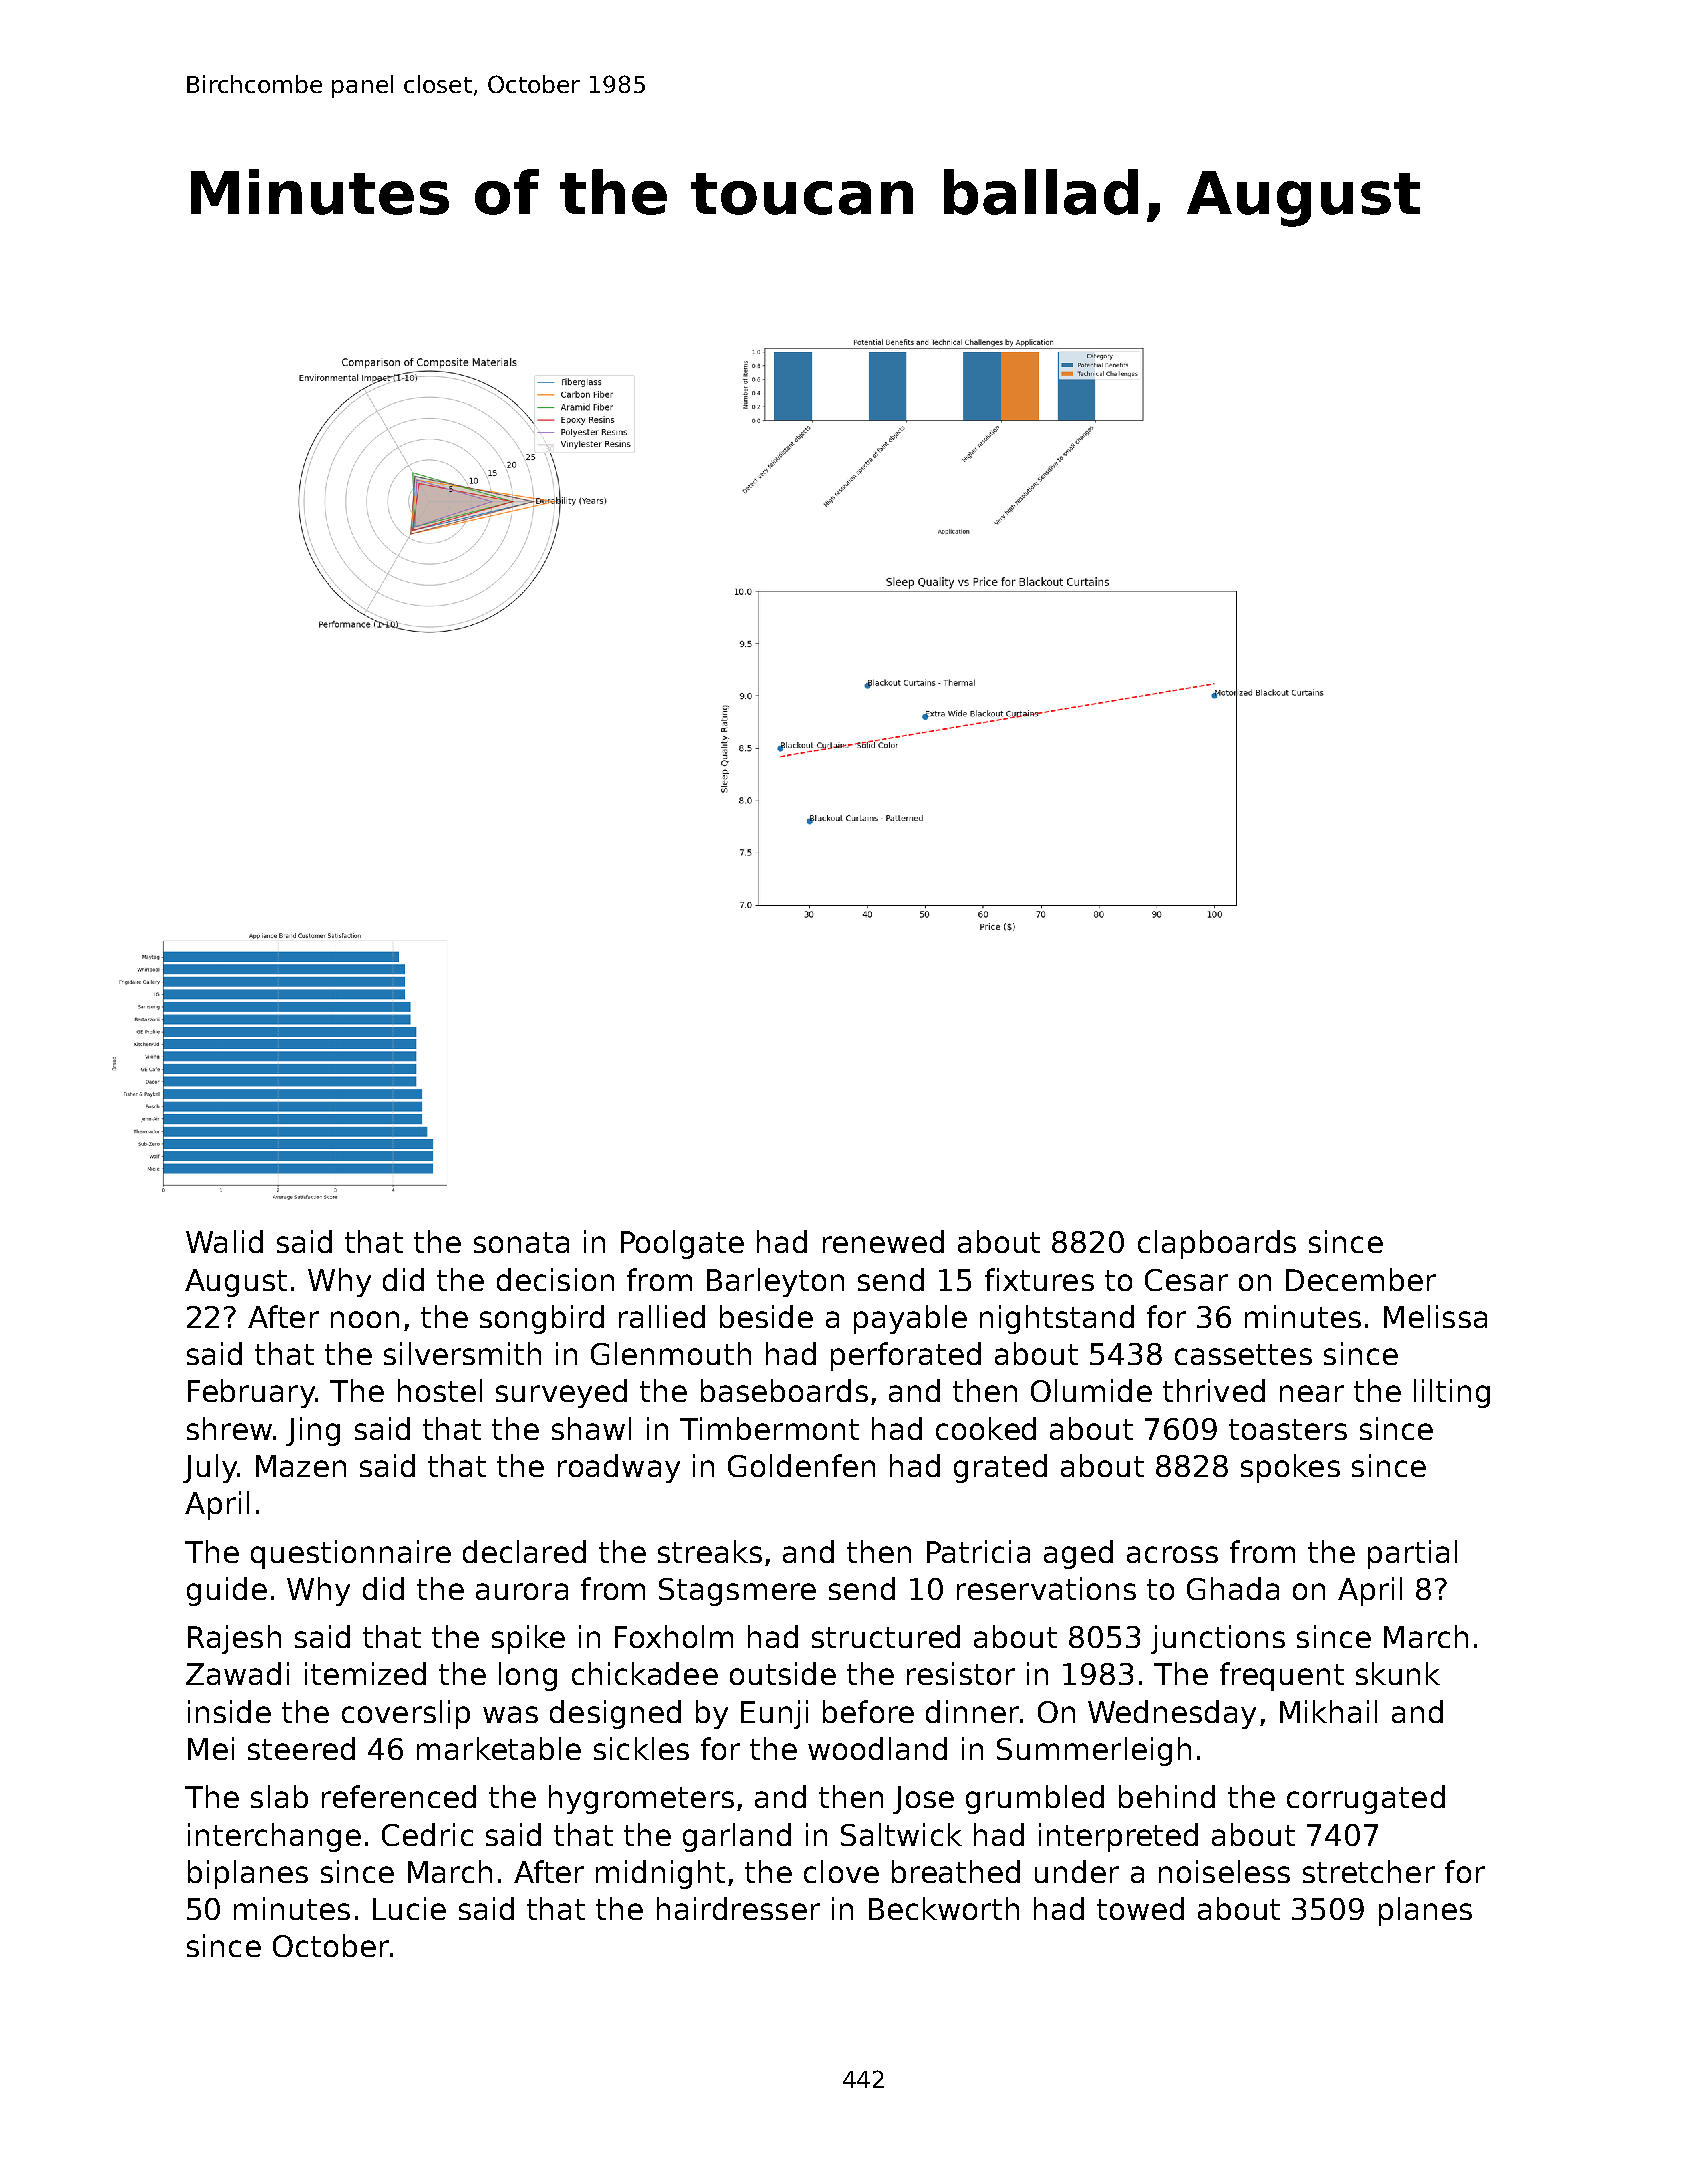 The height and width of the document is (2178, 1683). What do you see at coordinates (224, 1241) in the document?
I see `Walid` at bounding box center [224, 1241].
